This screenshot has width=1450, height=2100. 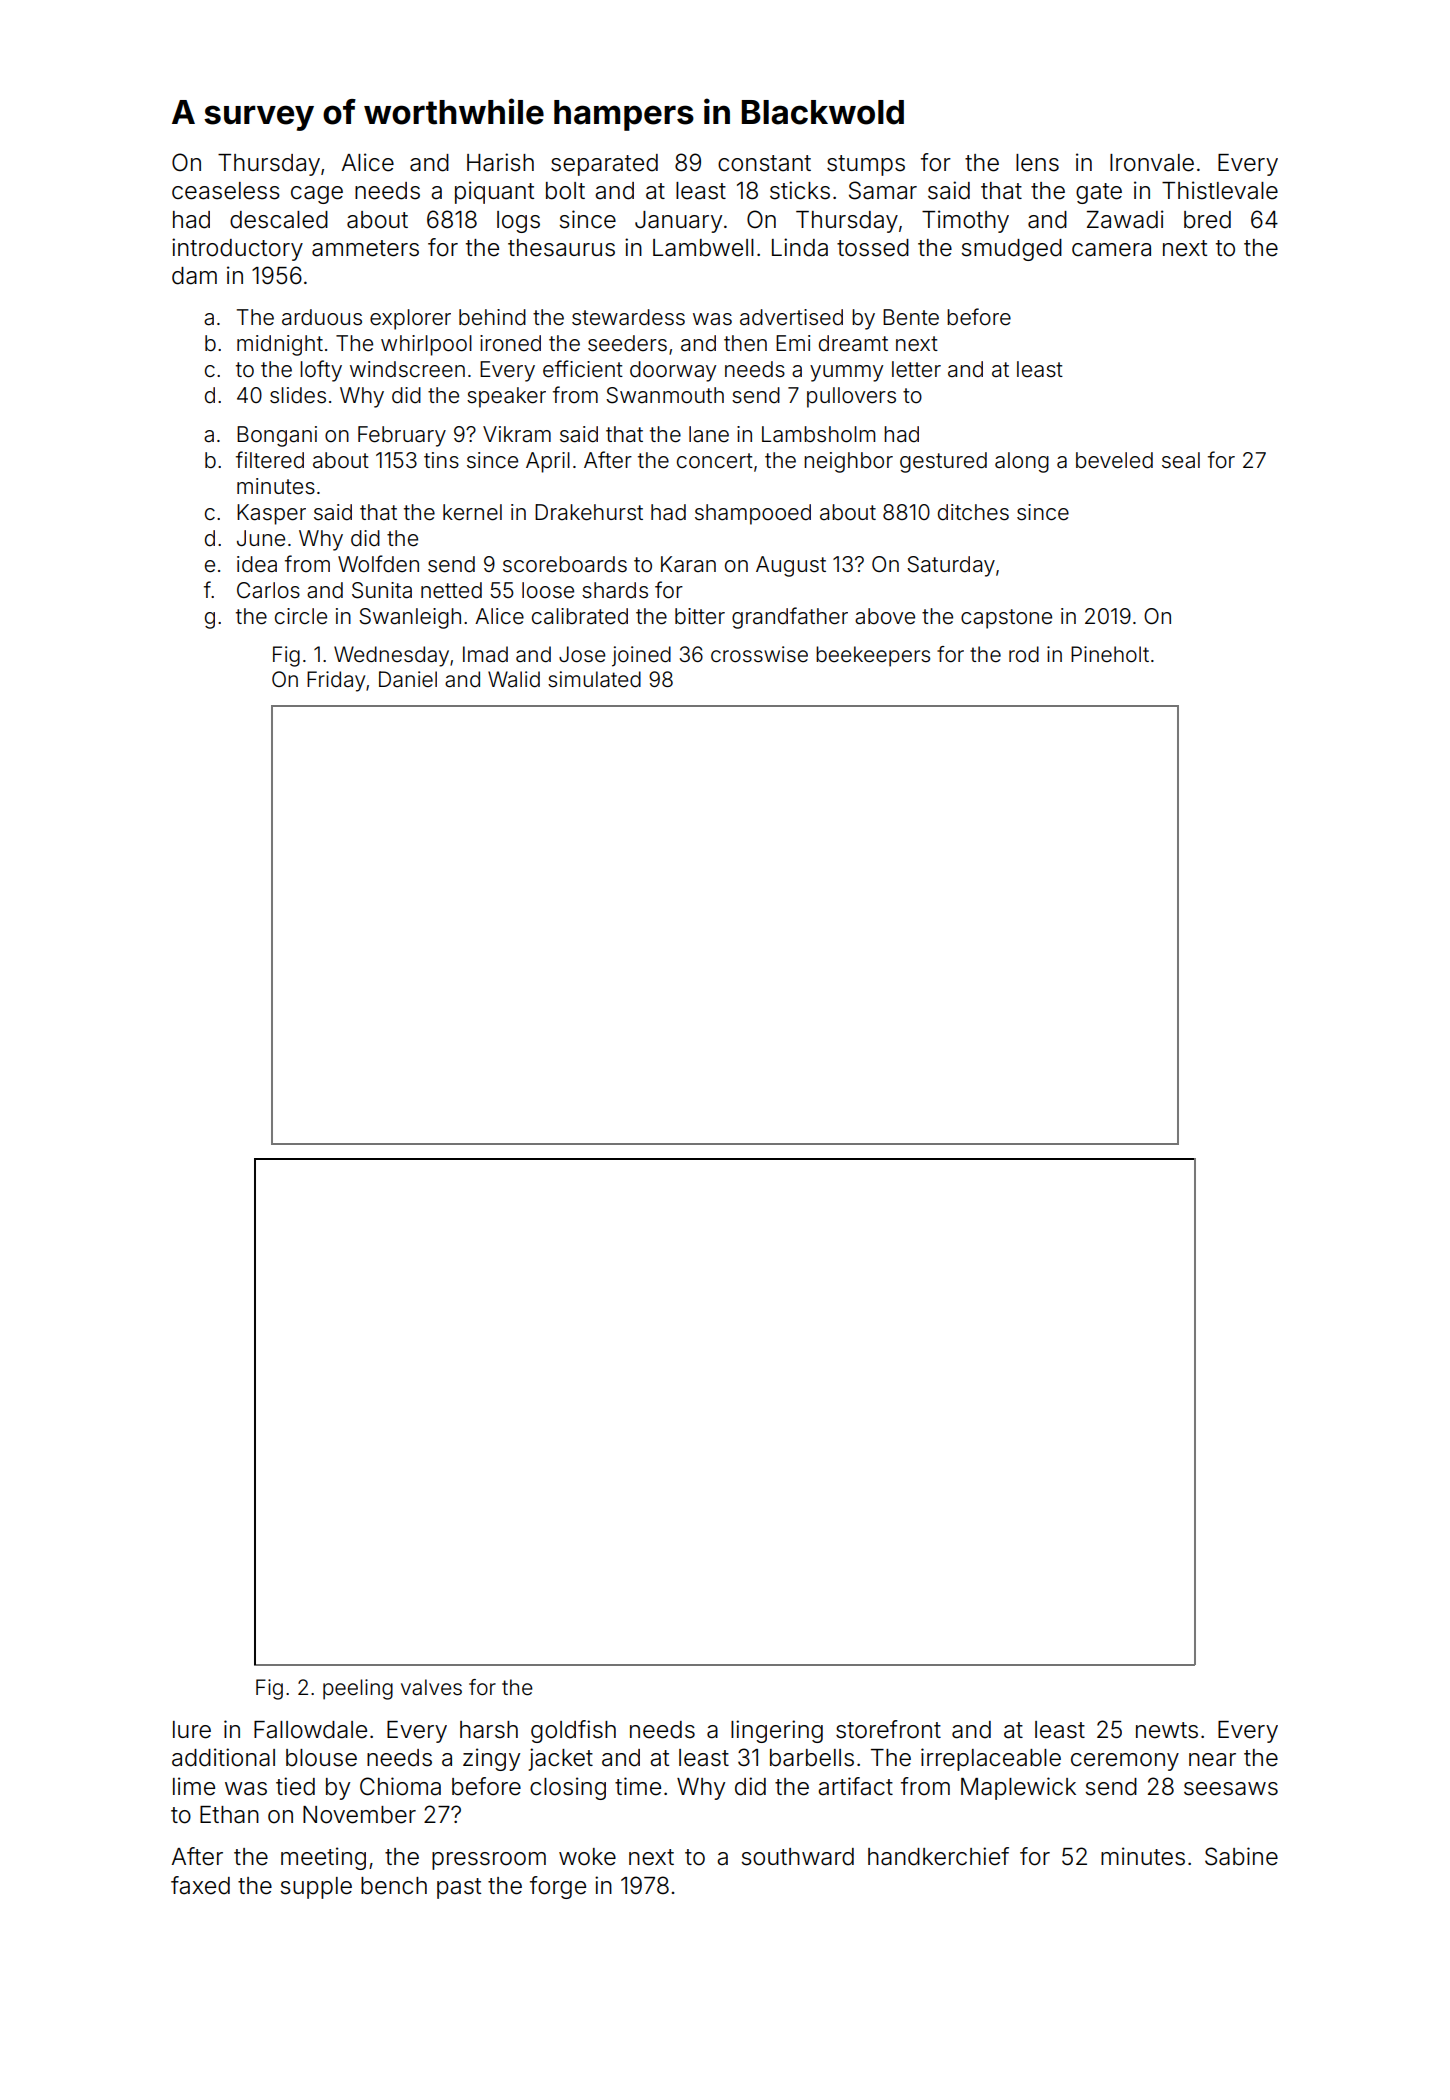 I want to click on seal, so click(x=1181, y=460).
